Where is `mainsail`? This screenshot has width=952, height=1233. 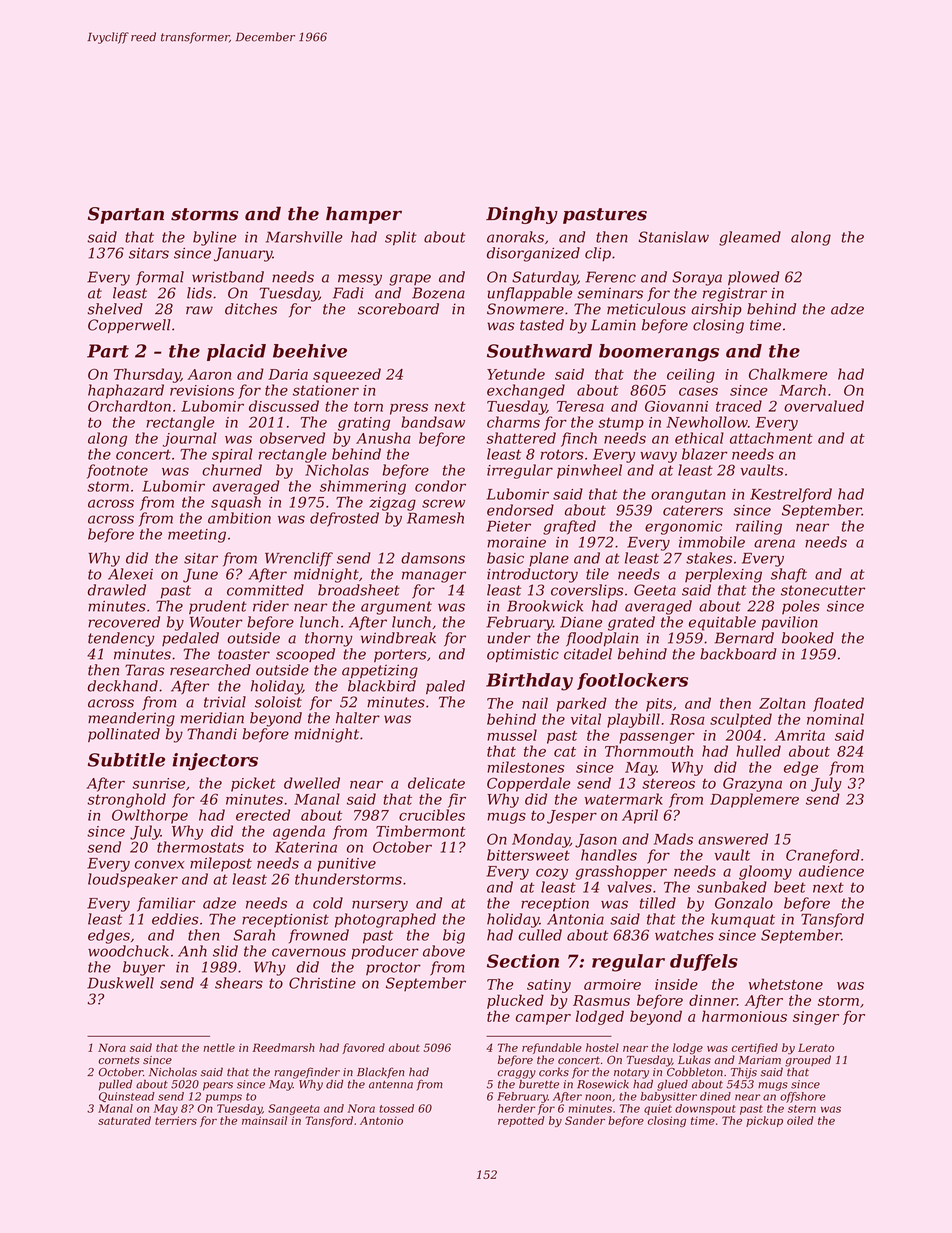
mainsail is located at coordinates (264, 1120).
